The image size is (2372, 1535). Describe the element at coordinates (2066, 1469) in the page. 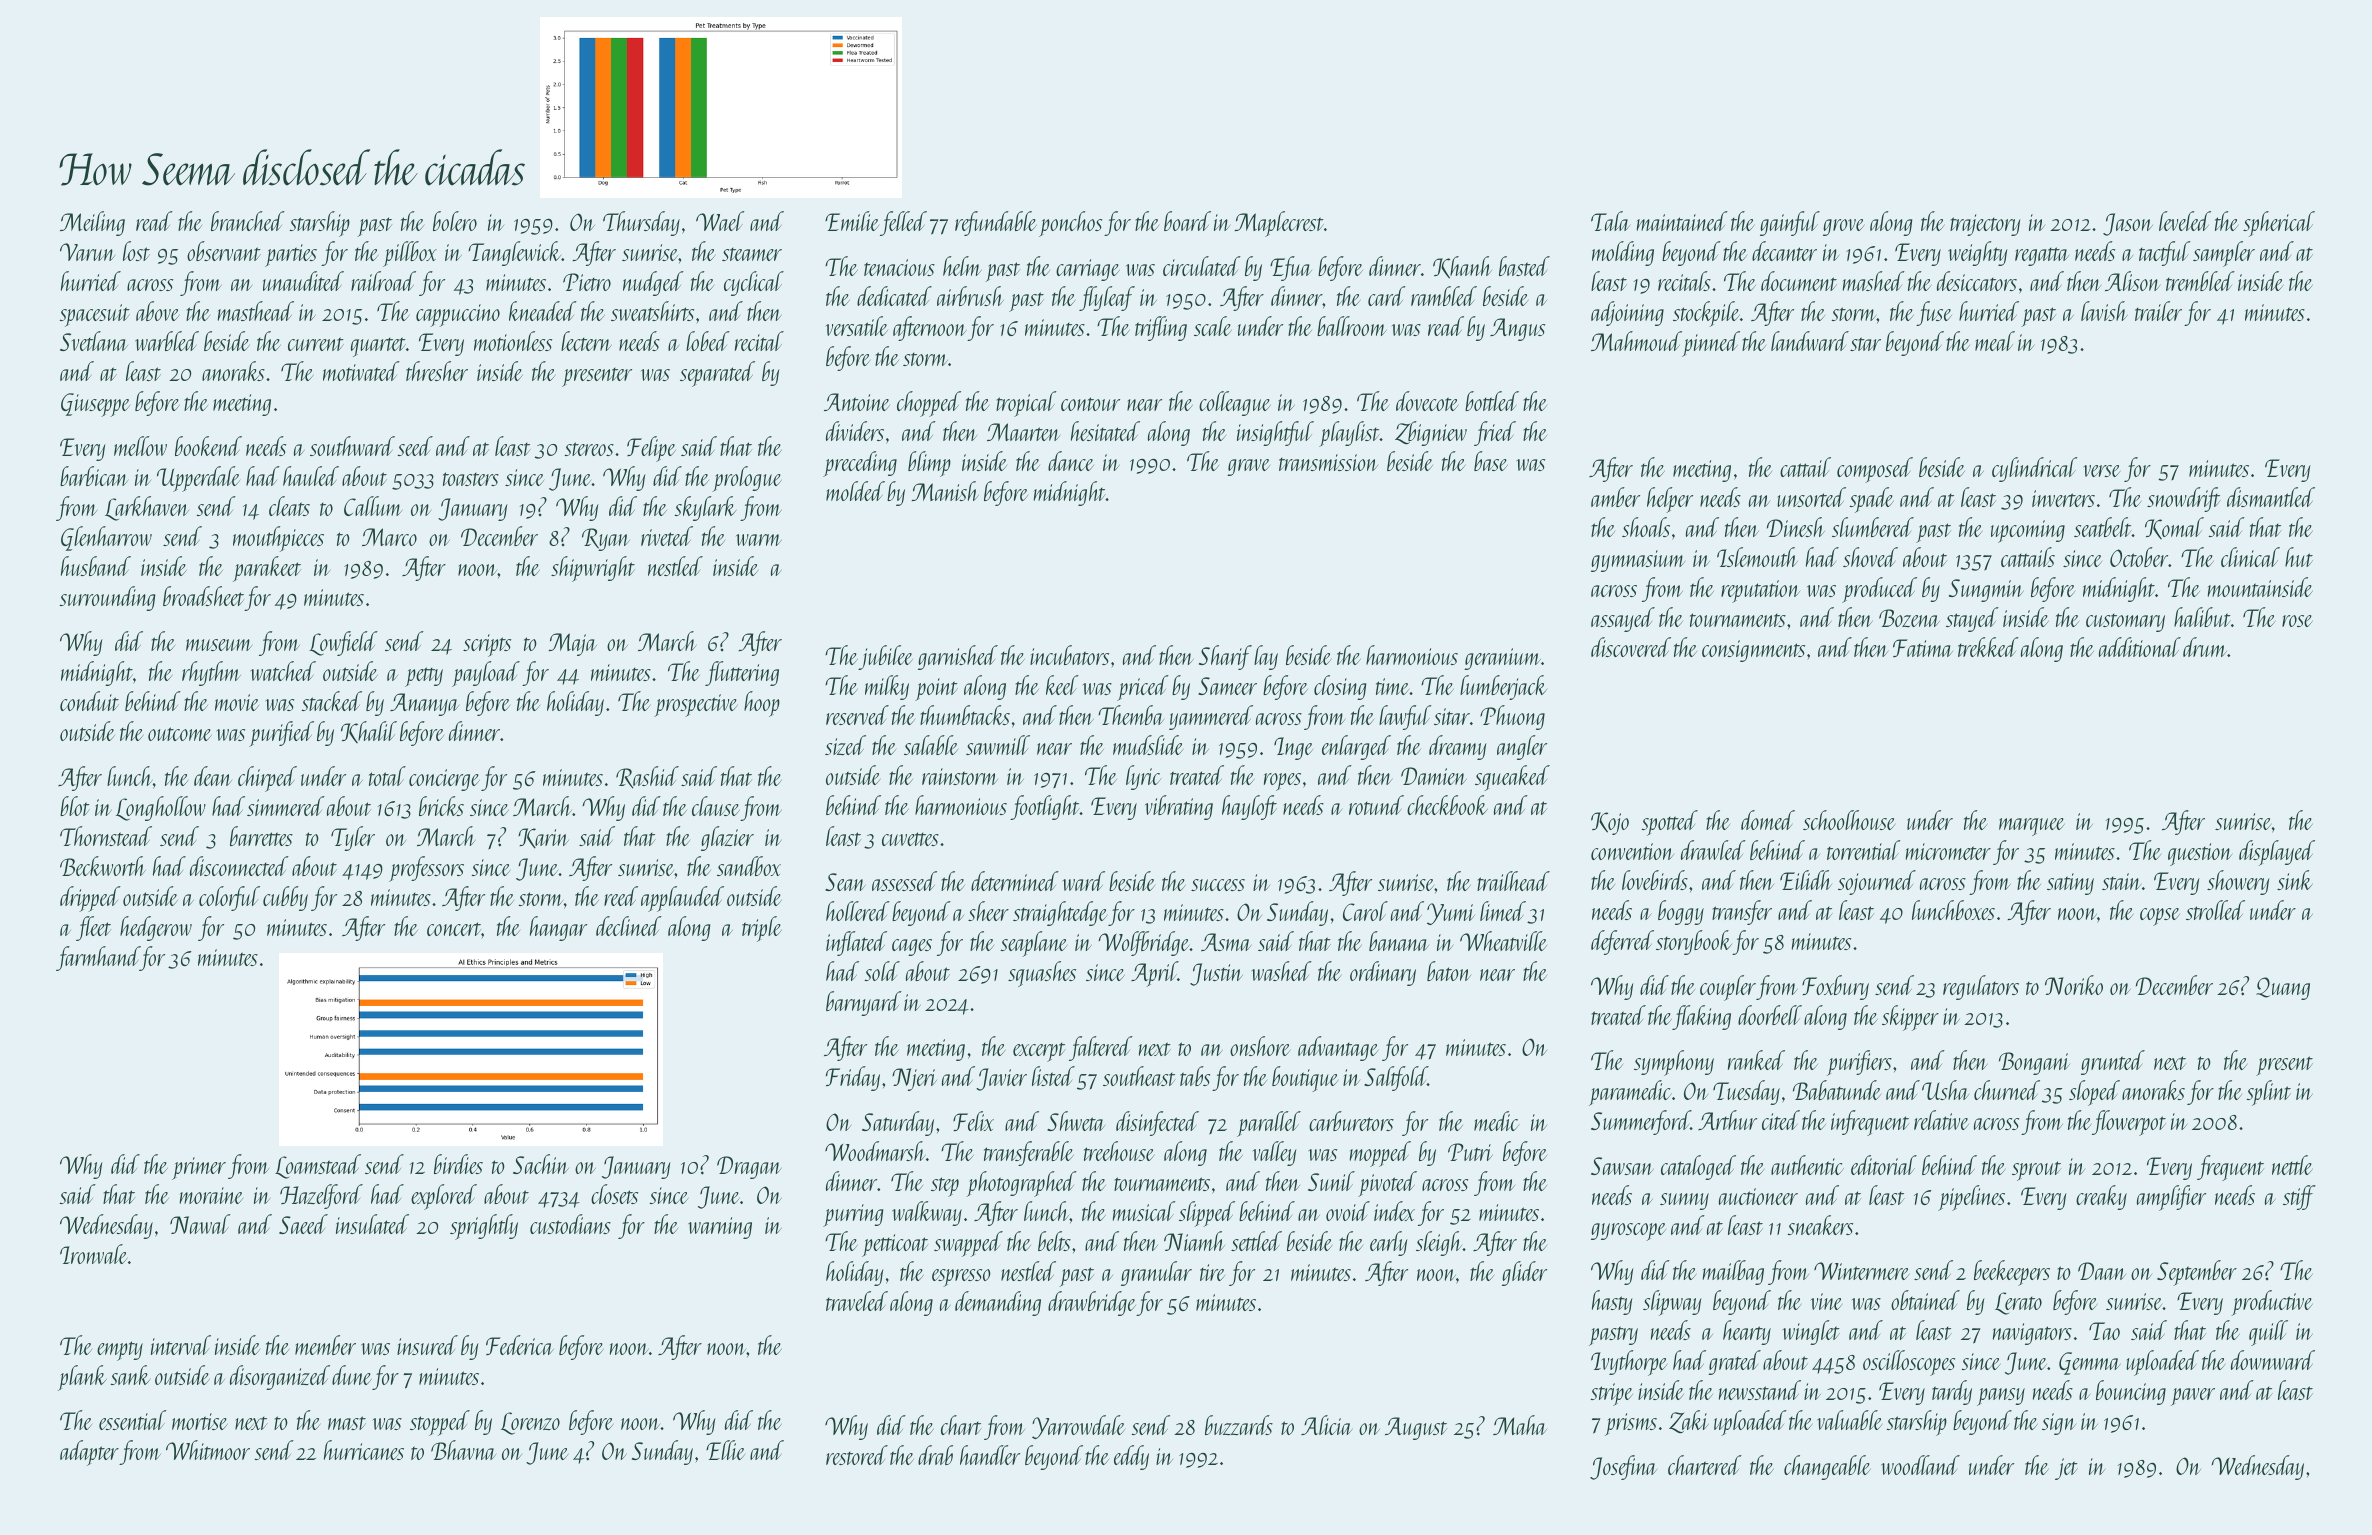

I see `jet` at that location.
